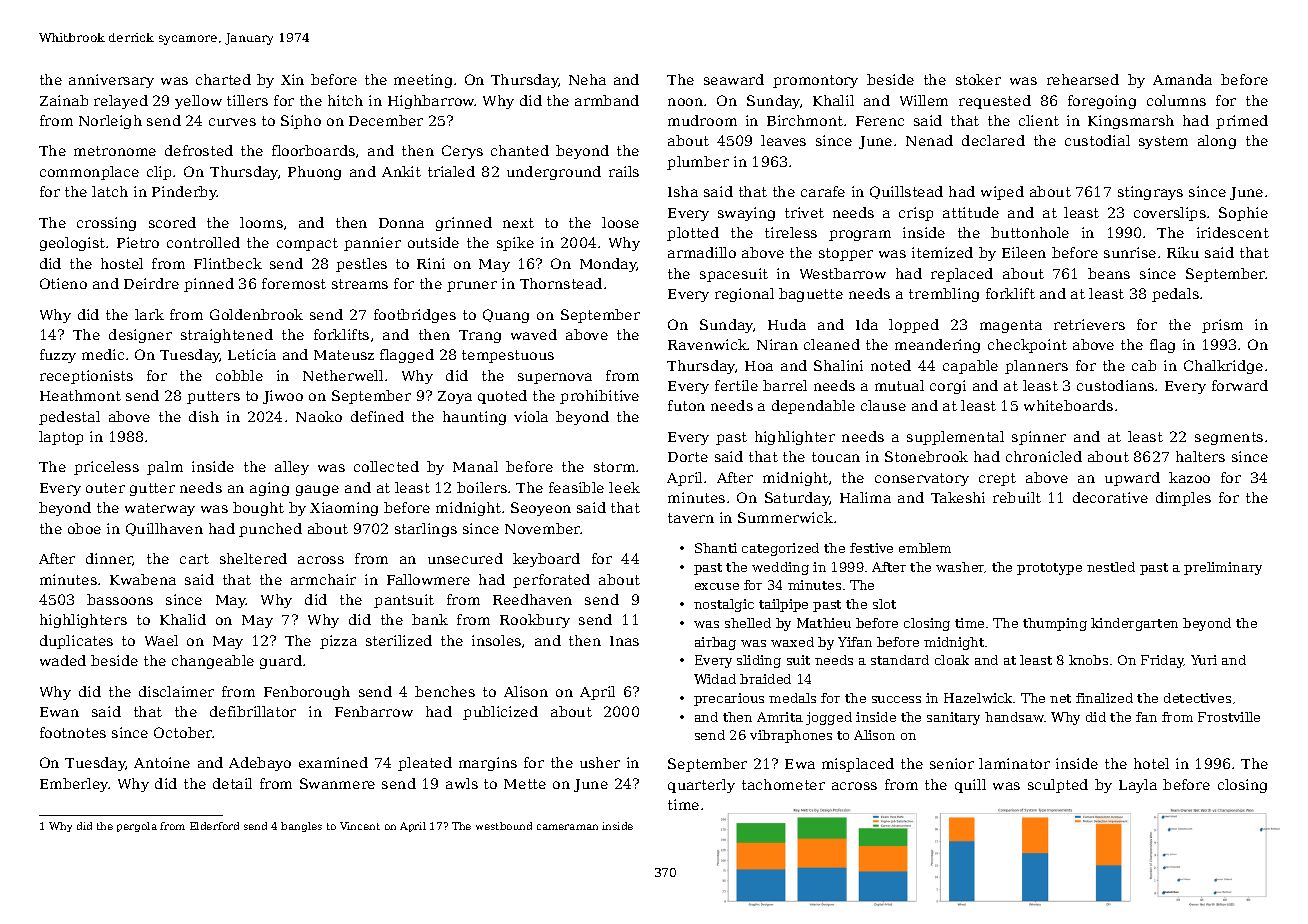 This document has width=1308, height=924. What do you see at coordinates (1183, 252) in the document?
I see `Riku` at bounding box center [1183, 252].
